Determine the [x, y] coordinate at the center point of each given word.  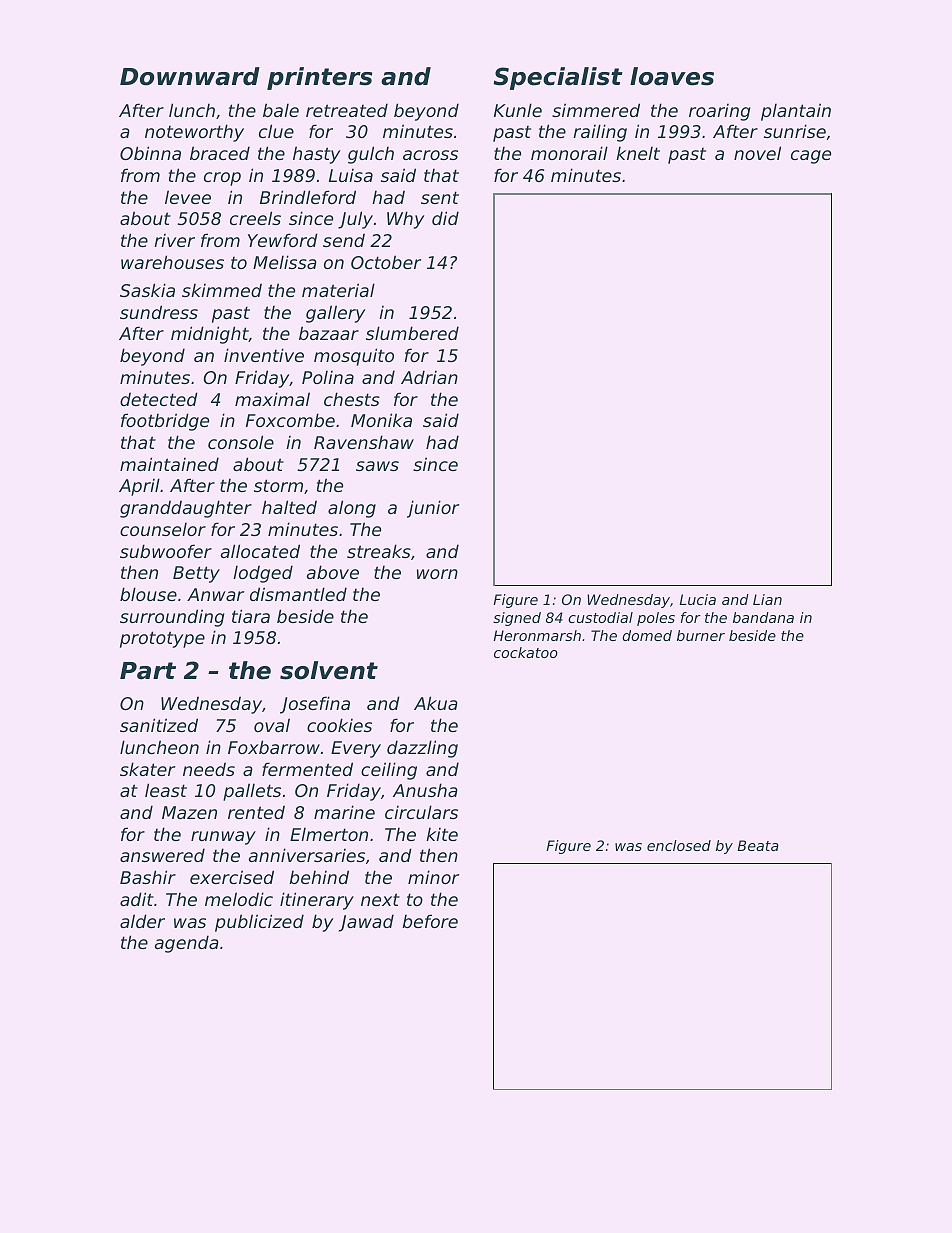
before [430, 921]
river [174, 240]
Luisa [351, 175]
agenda [186, 944]
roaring [719, 112]
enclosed [679, 845]
